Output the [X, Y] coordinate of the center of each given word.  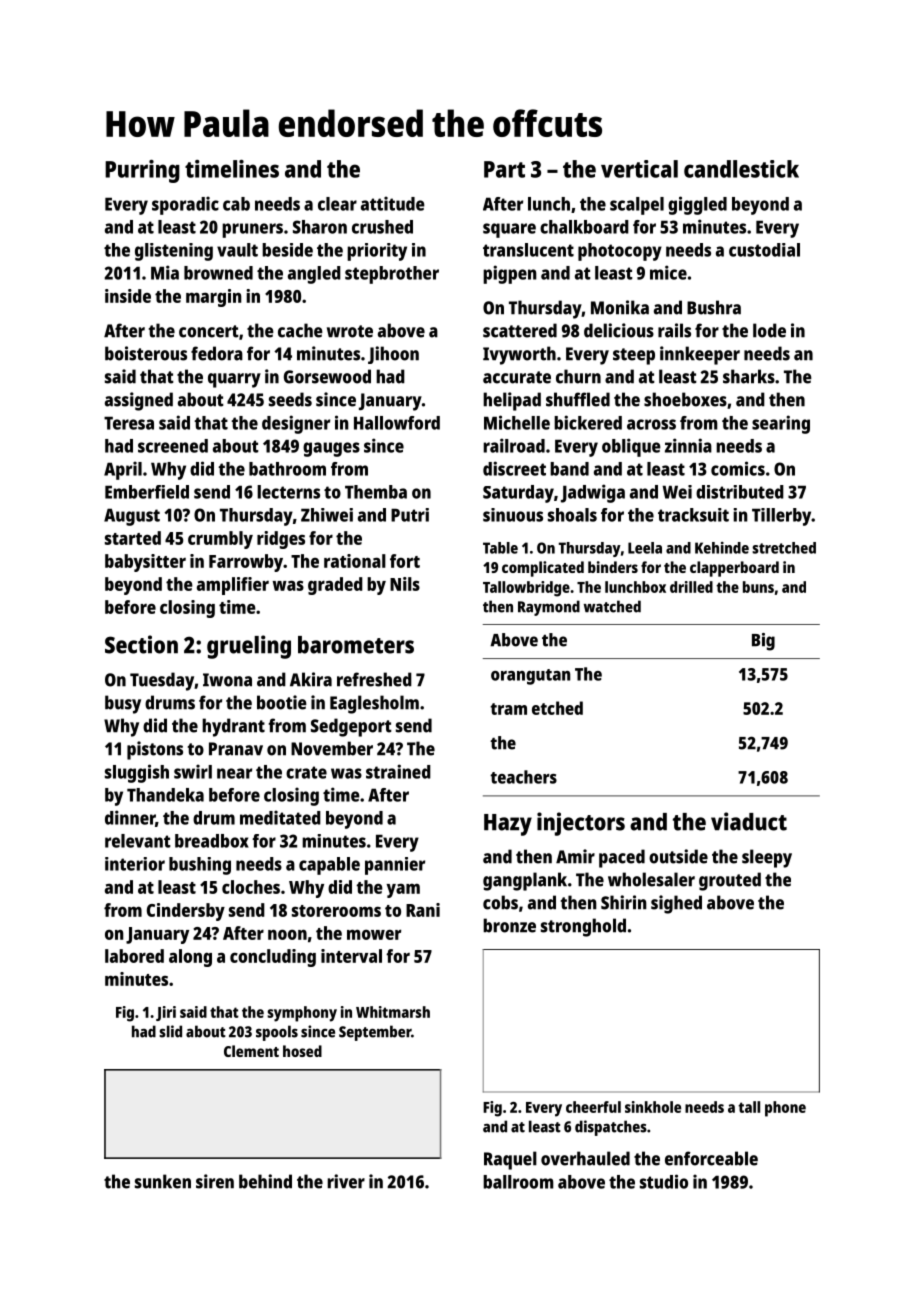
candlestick [741, 169]
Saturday [518, 494]
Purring [142, 171]
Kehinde [722, 548]
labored [134, 956]
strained [398, 771]
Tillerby [781, 517]
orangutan [530, 677]
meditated [280, 817]
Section [141, 644]
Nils [405, 584]
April [123, 470]
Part [504, 169]
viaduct [749, 821]
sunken [163, 1181]
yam [403, 890]
